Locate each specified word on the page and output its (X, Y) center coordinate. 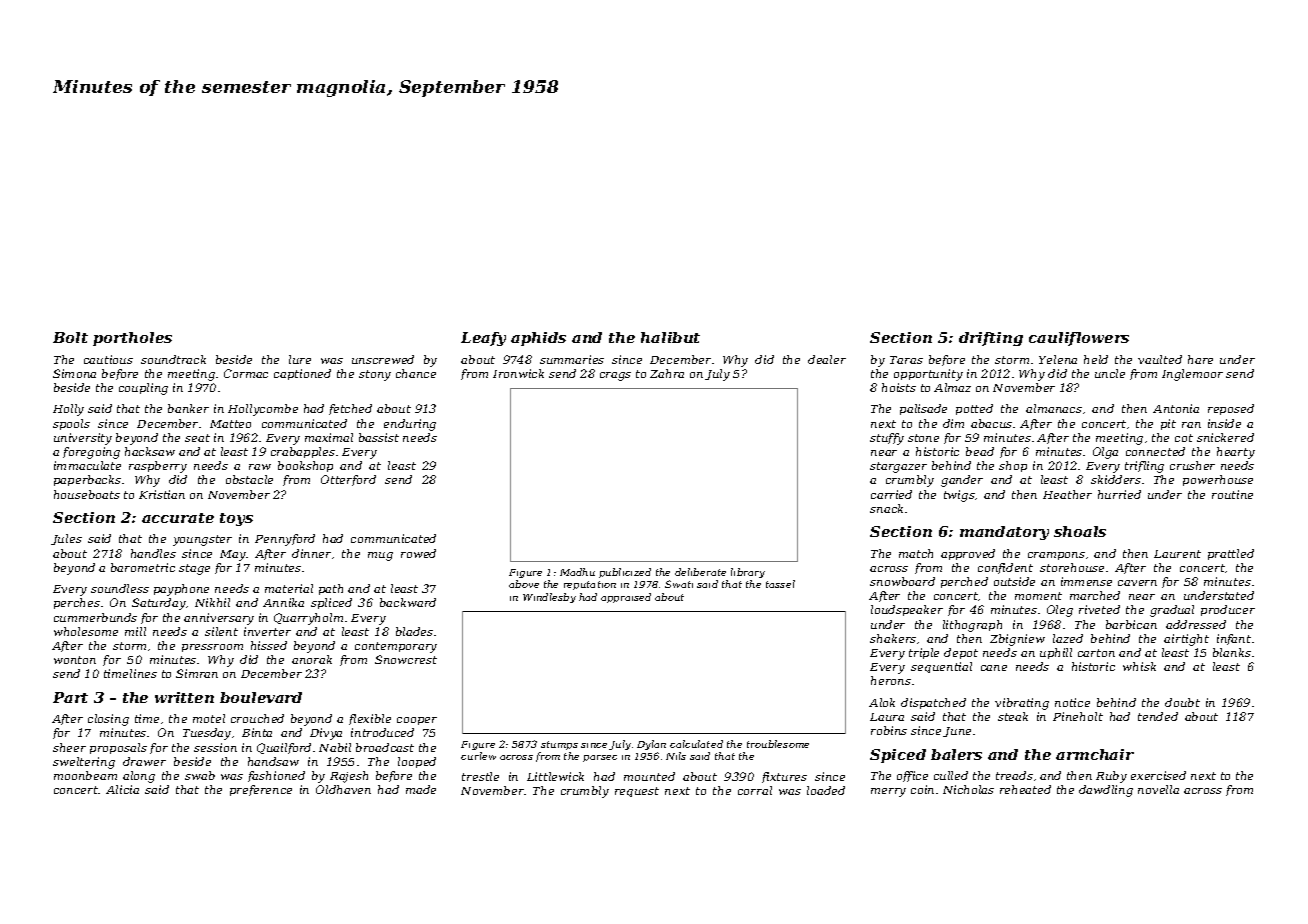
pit (1168, 424)
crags (615, 376)
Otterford (348, 480)
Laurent (1177, 554)
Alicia (122, 789)
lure (300, 359)
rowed (418, 553)
